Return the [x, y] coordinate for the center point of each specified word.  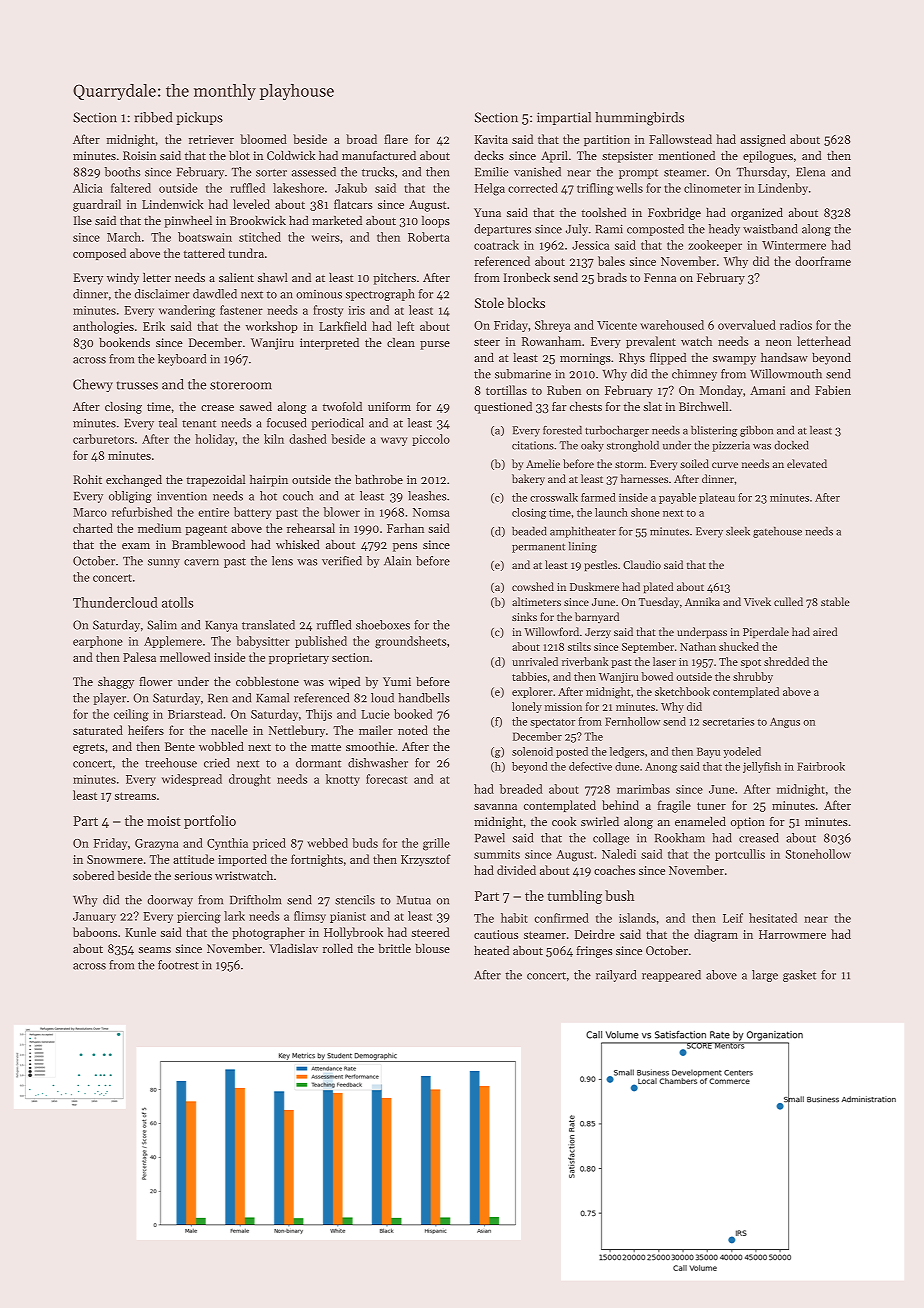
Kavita [491, 139]
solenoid [532, 751]
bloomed [263, 139]
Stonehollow [818, 854]
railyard [616, 976]
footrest [178, 965]
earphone [98, 642]
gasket [799, 976]
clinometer [712, 188]
